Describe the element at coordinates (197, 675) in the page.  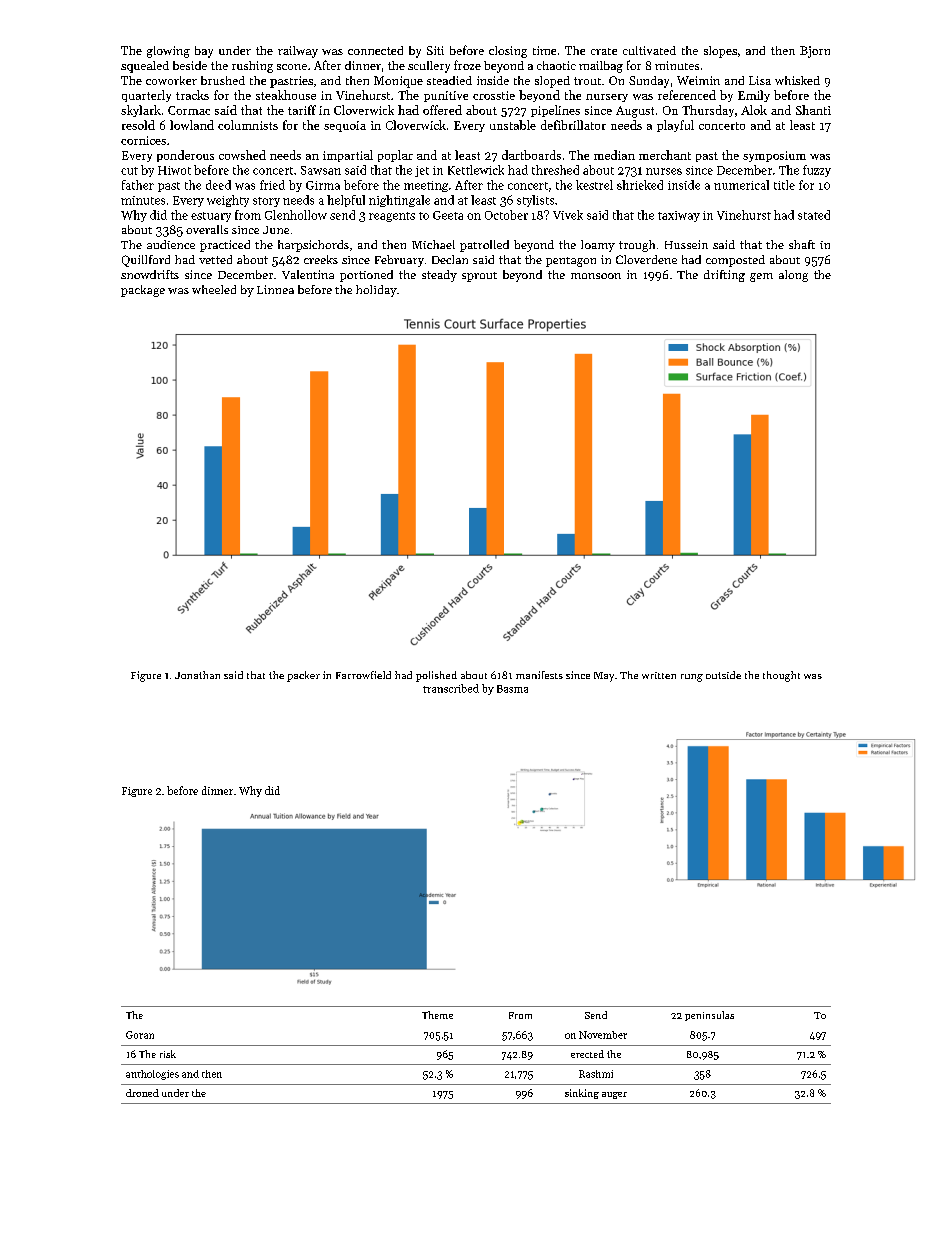
I see `Jonathan` at that location.
